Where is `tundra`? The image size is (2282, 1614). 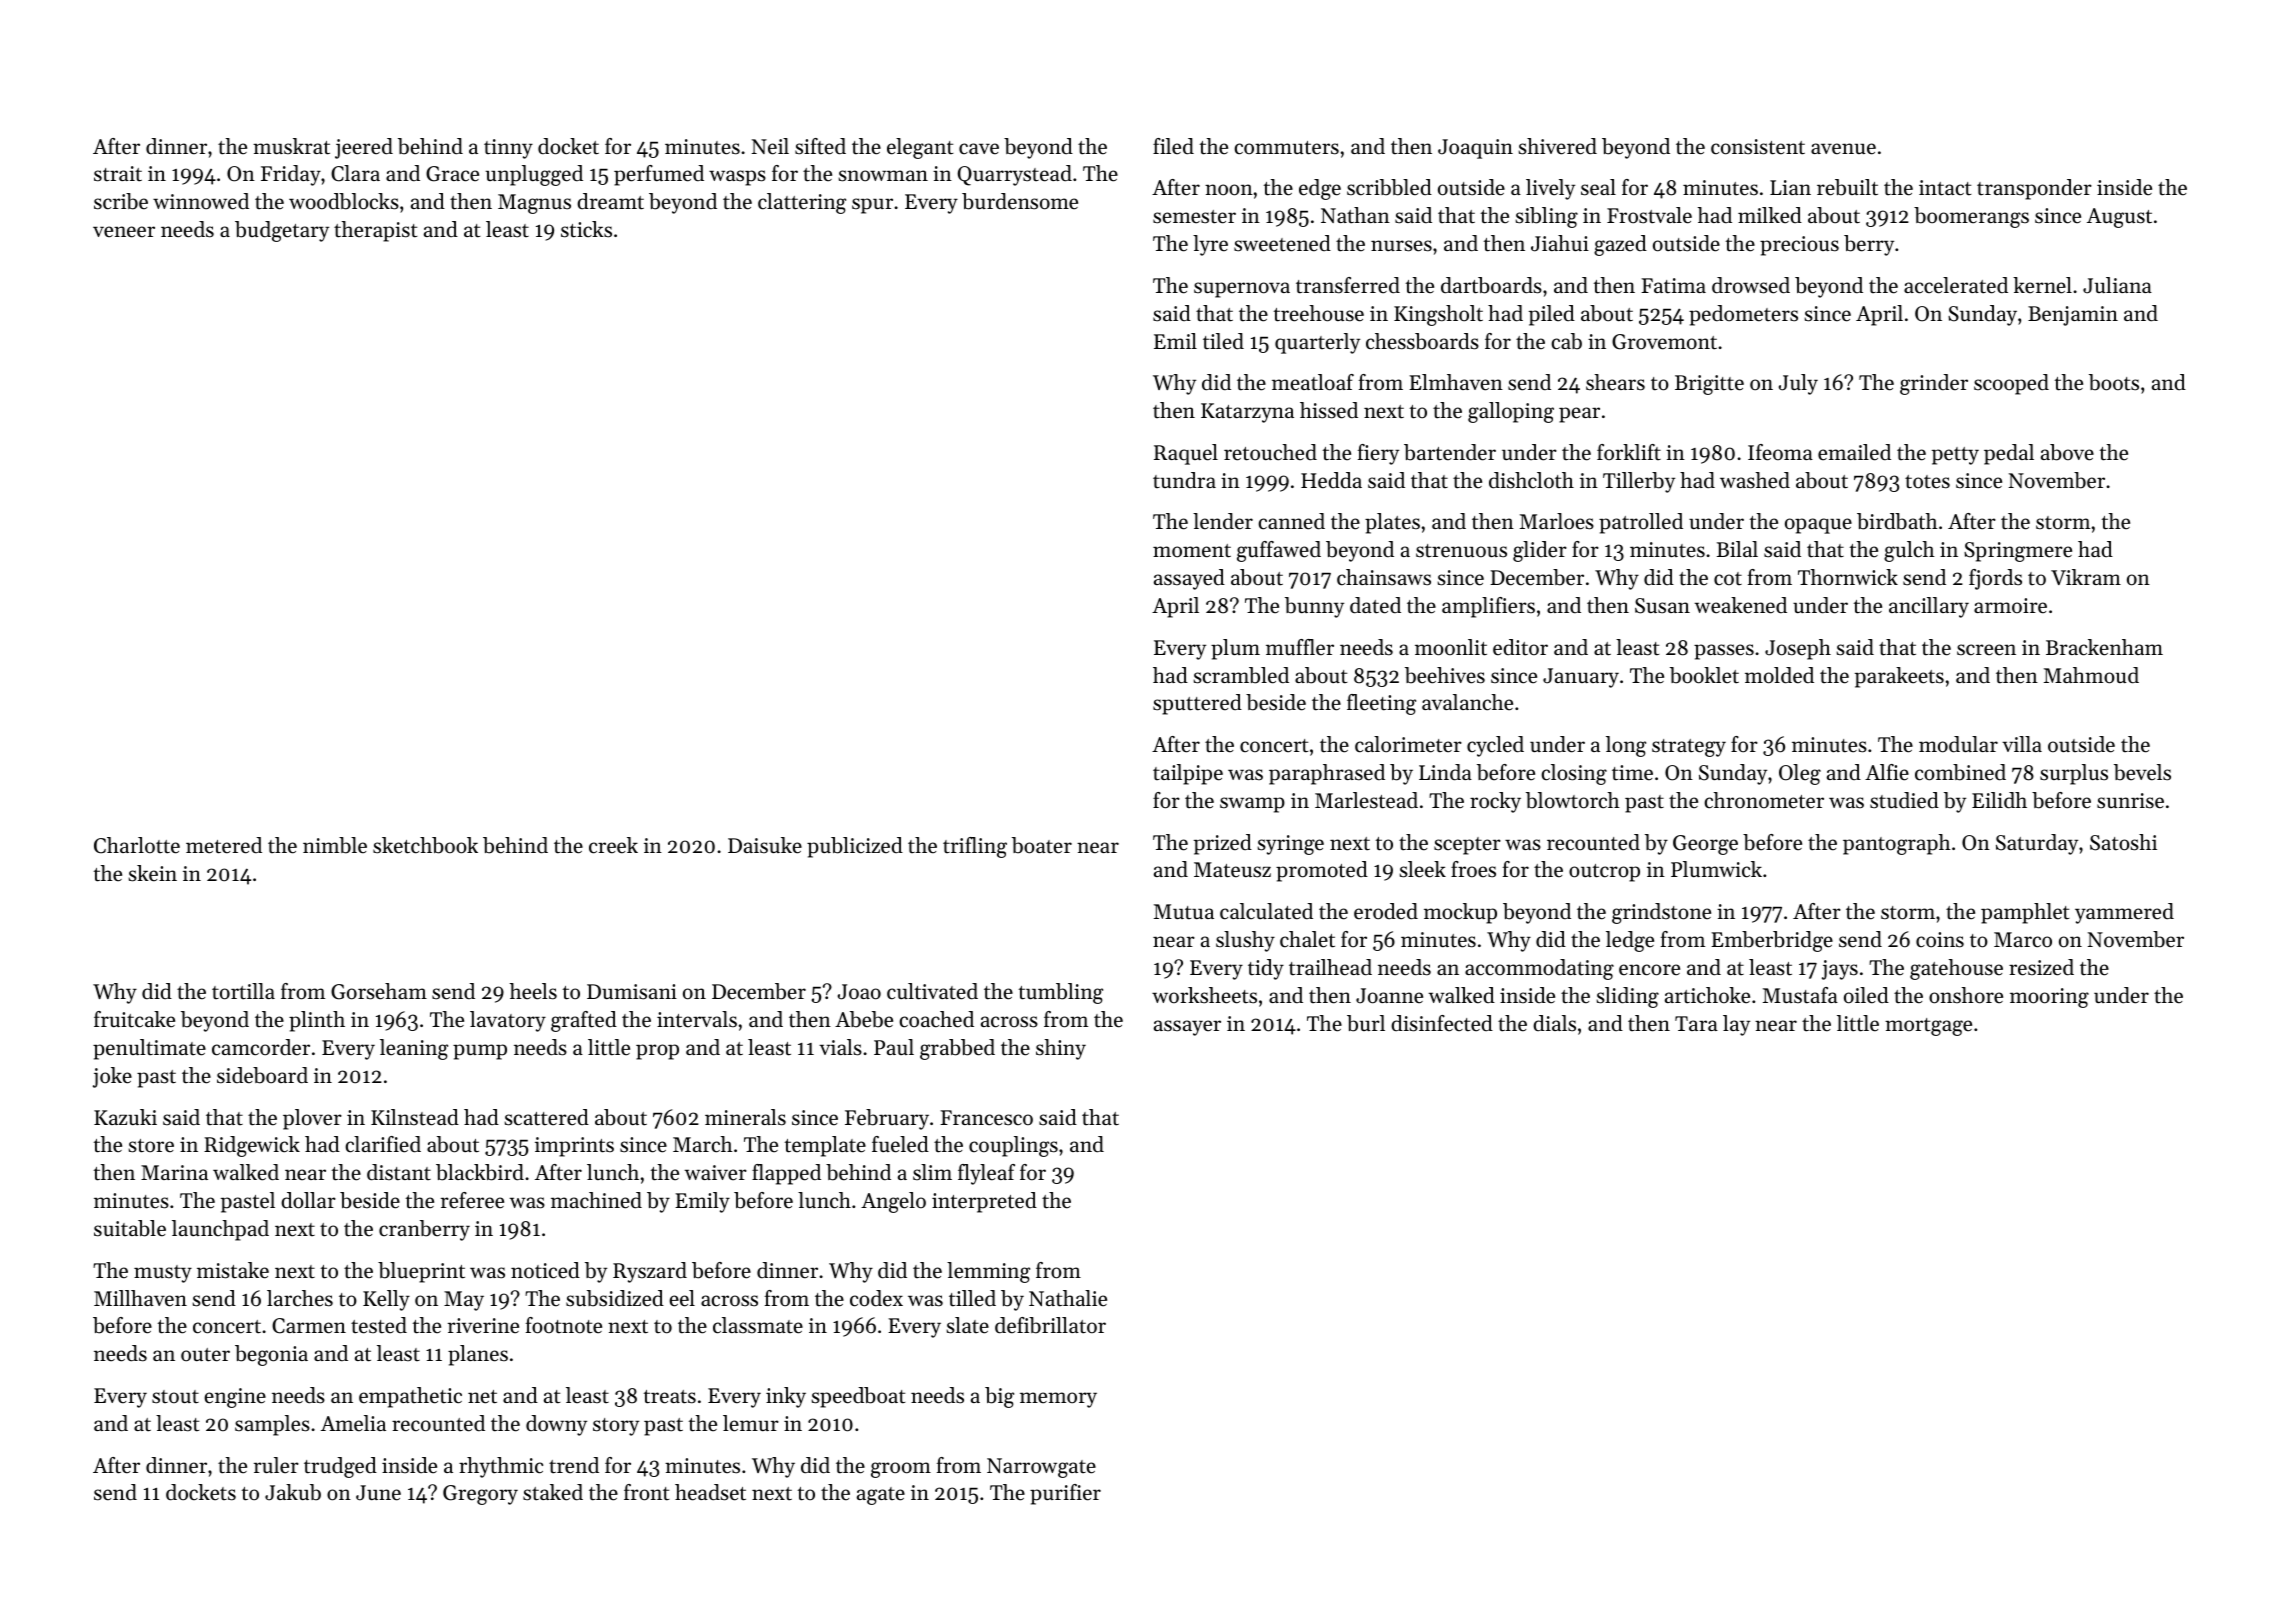 tundra is located at coordinates (1184, 480).
